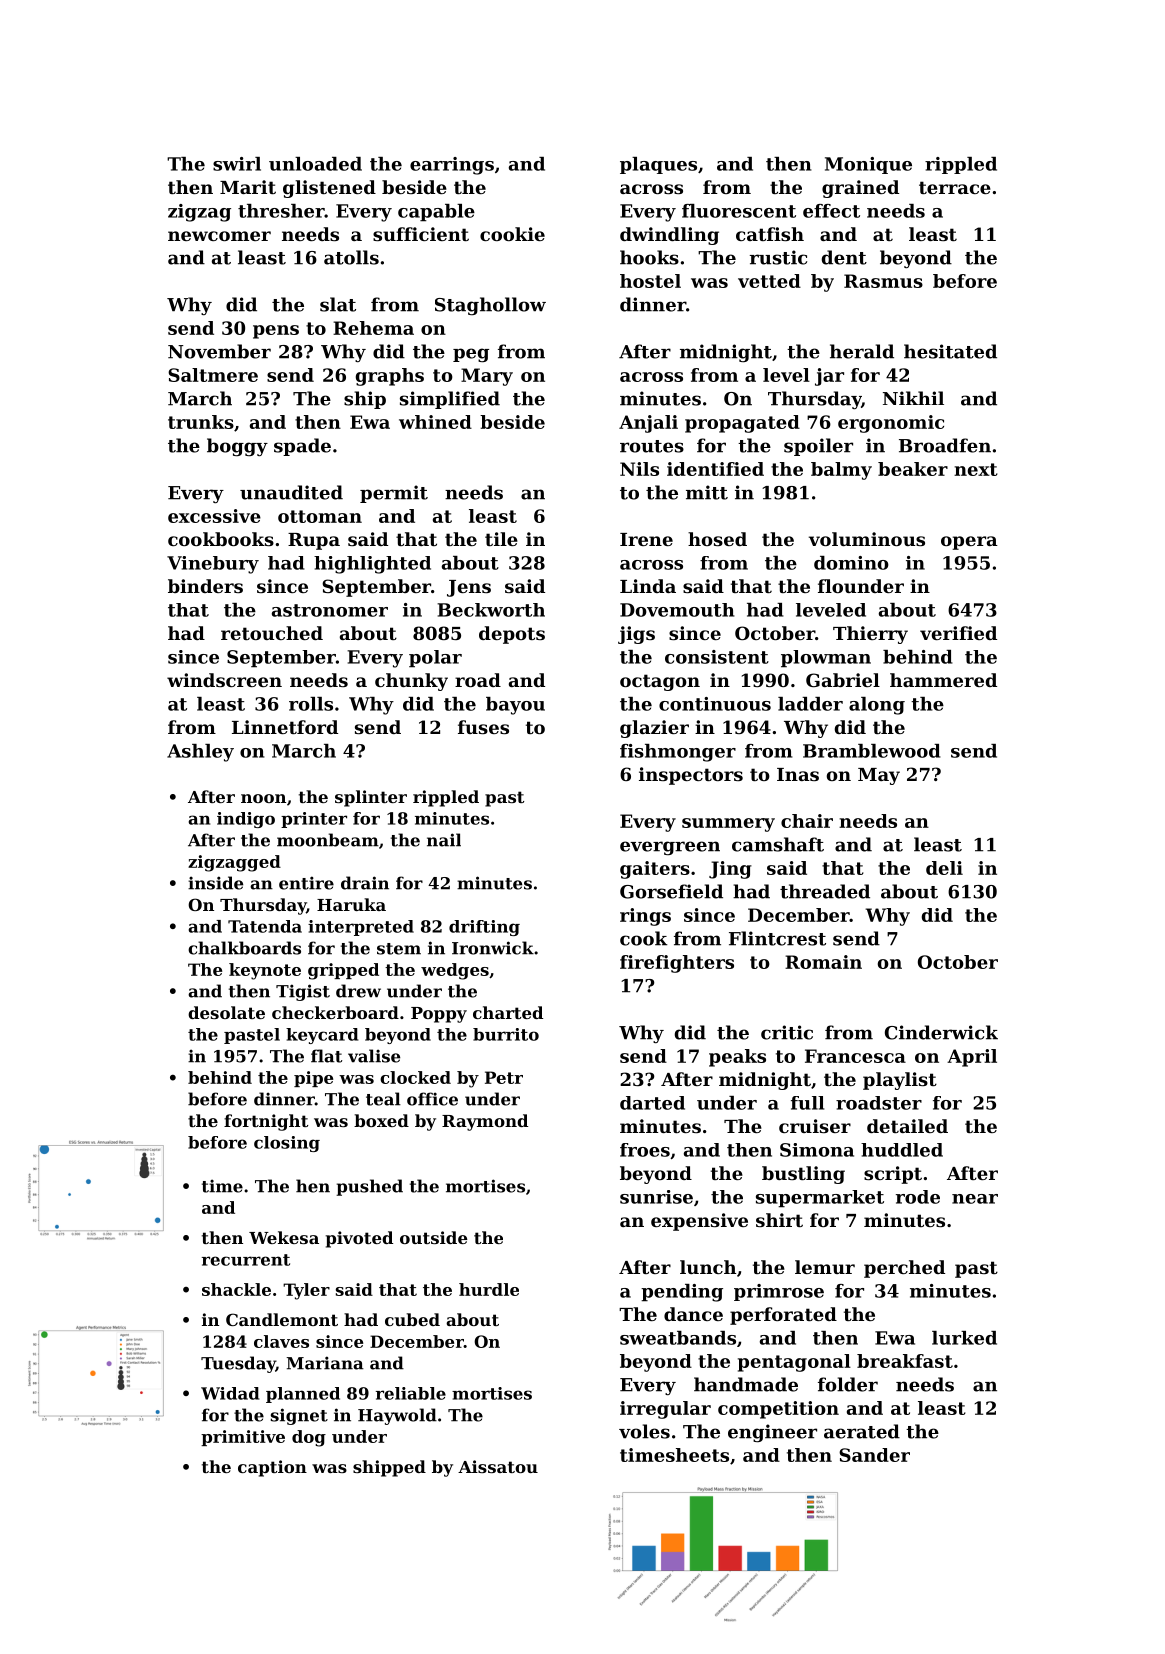 Image resolution: width=1165 pixels, height=1654 pixels. What do you see at coordinates (913, 398) in the image?
I see `Nikhil` at bounding box center [913, 398].
